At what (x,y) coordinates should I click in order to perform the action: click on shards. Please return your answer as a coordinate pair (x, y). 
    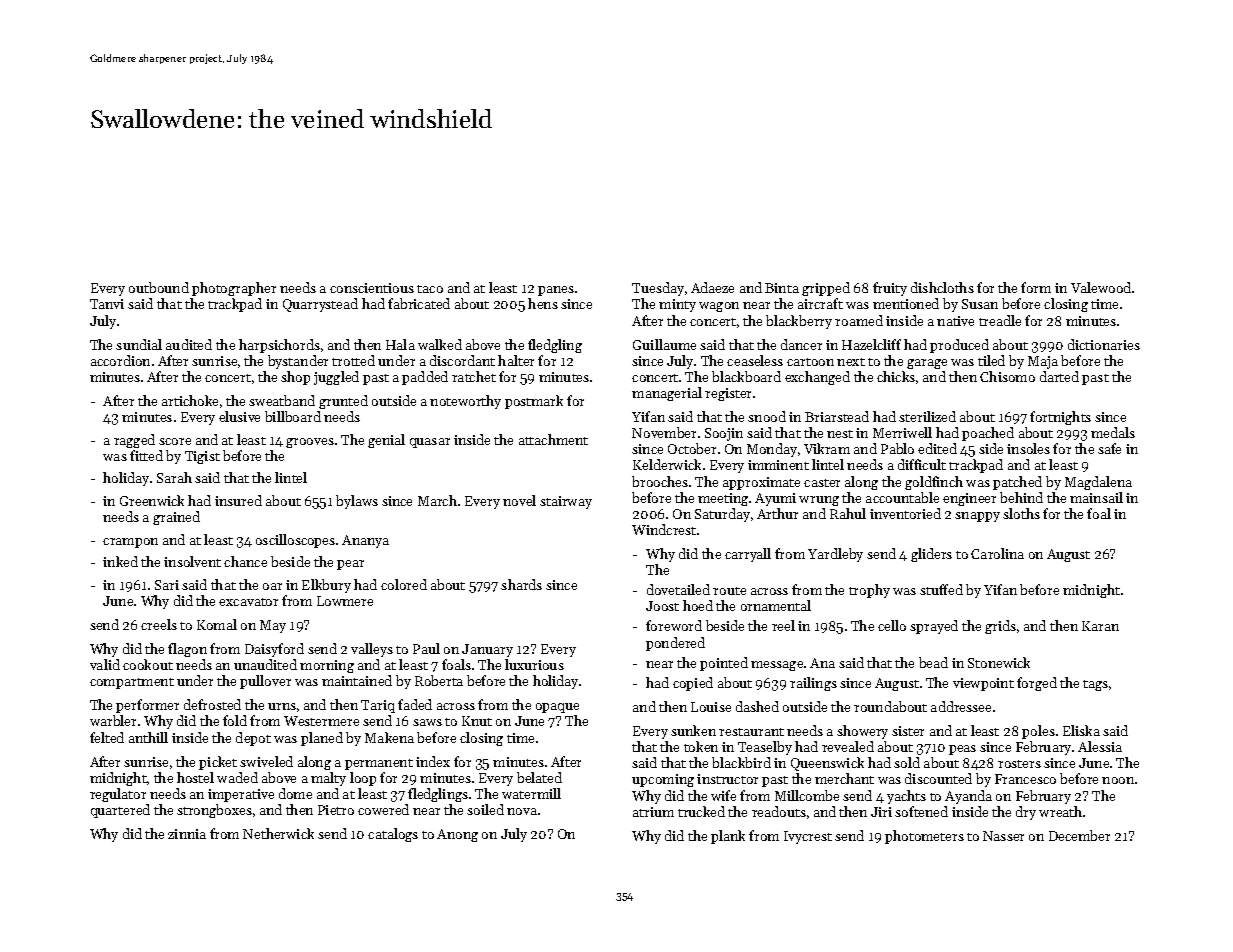
    Looking at the image, I should click on (521, 584).
